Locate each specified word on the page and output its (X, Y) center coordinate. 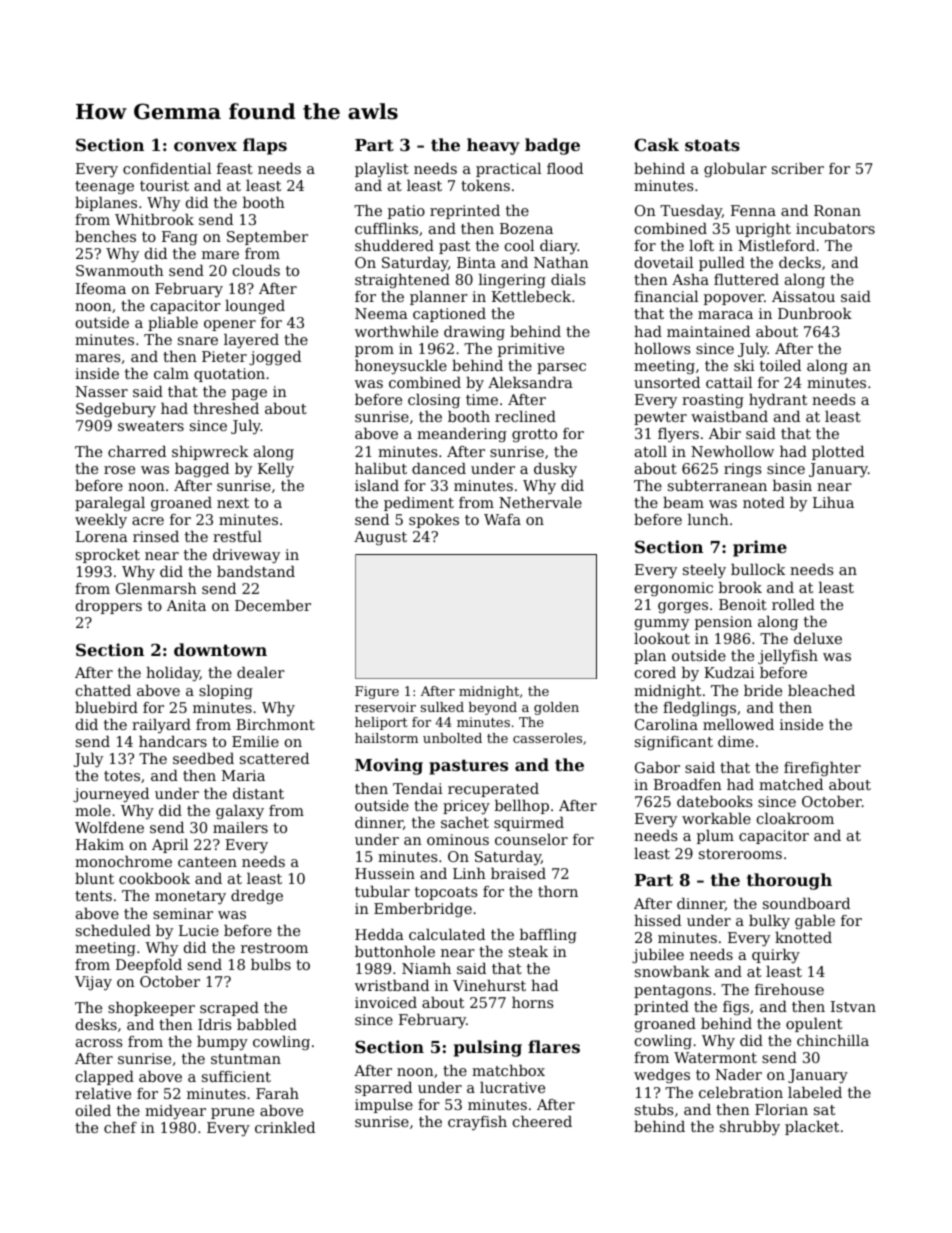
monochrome (123, 861)
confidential (167, 168)
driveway (246, 556)
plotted (838, 453)
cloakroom (795, 818)
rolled (793, 604)
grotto (534, 435)
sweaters (151, 426)
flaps (265, 146)
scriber (798, 168)
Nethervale (540, 502)
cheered (542, 1121)
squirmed (529, 824)
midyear (175, 1112)
